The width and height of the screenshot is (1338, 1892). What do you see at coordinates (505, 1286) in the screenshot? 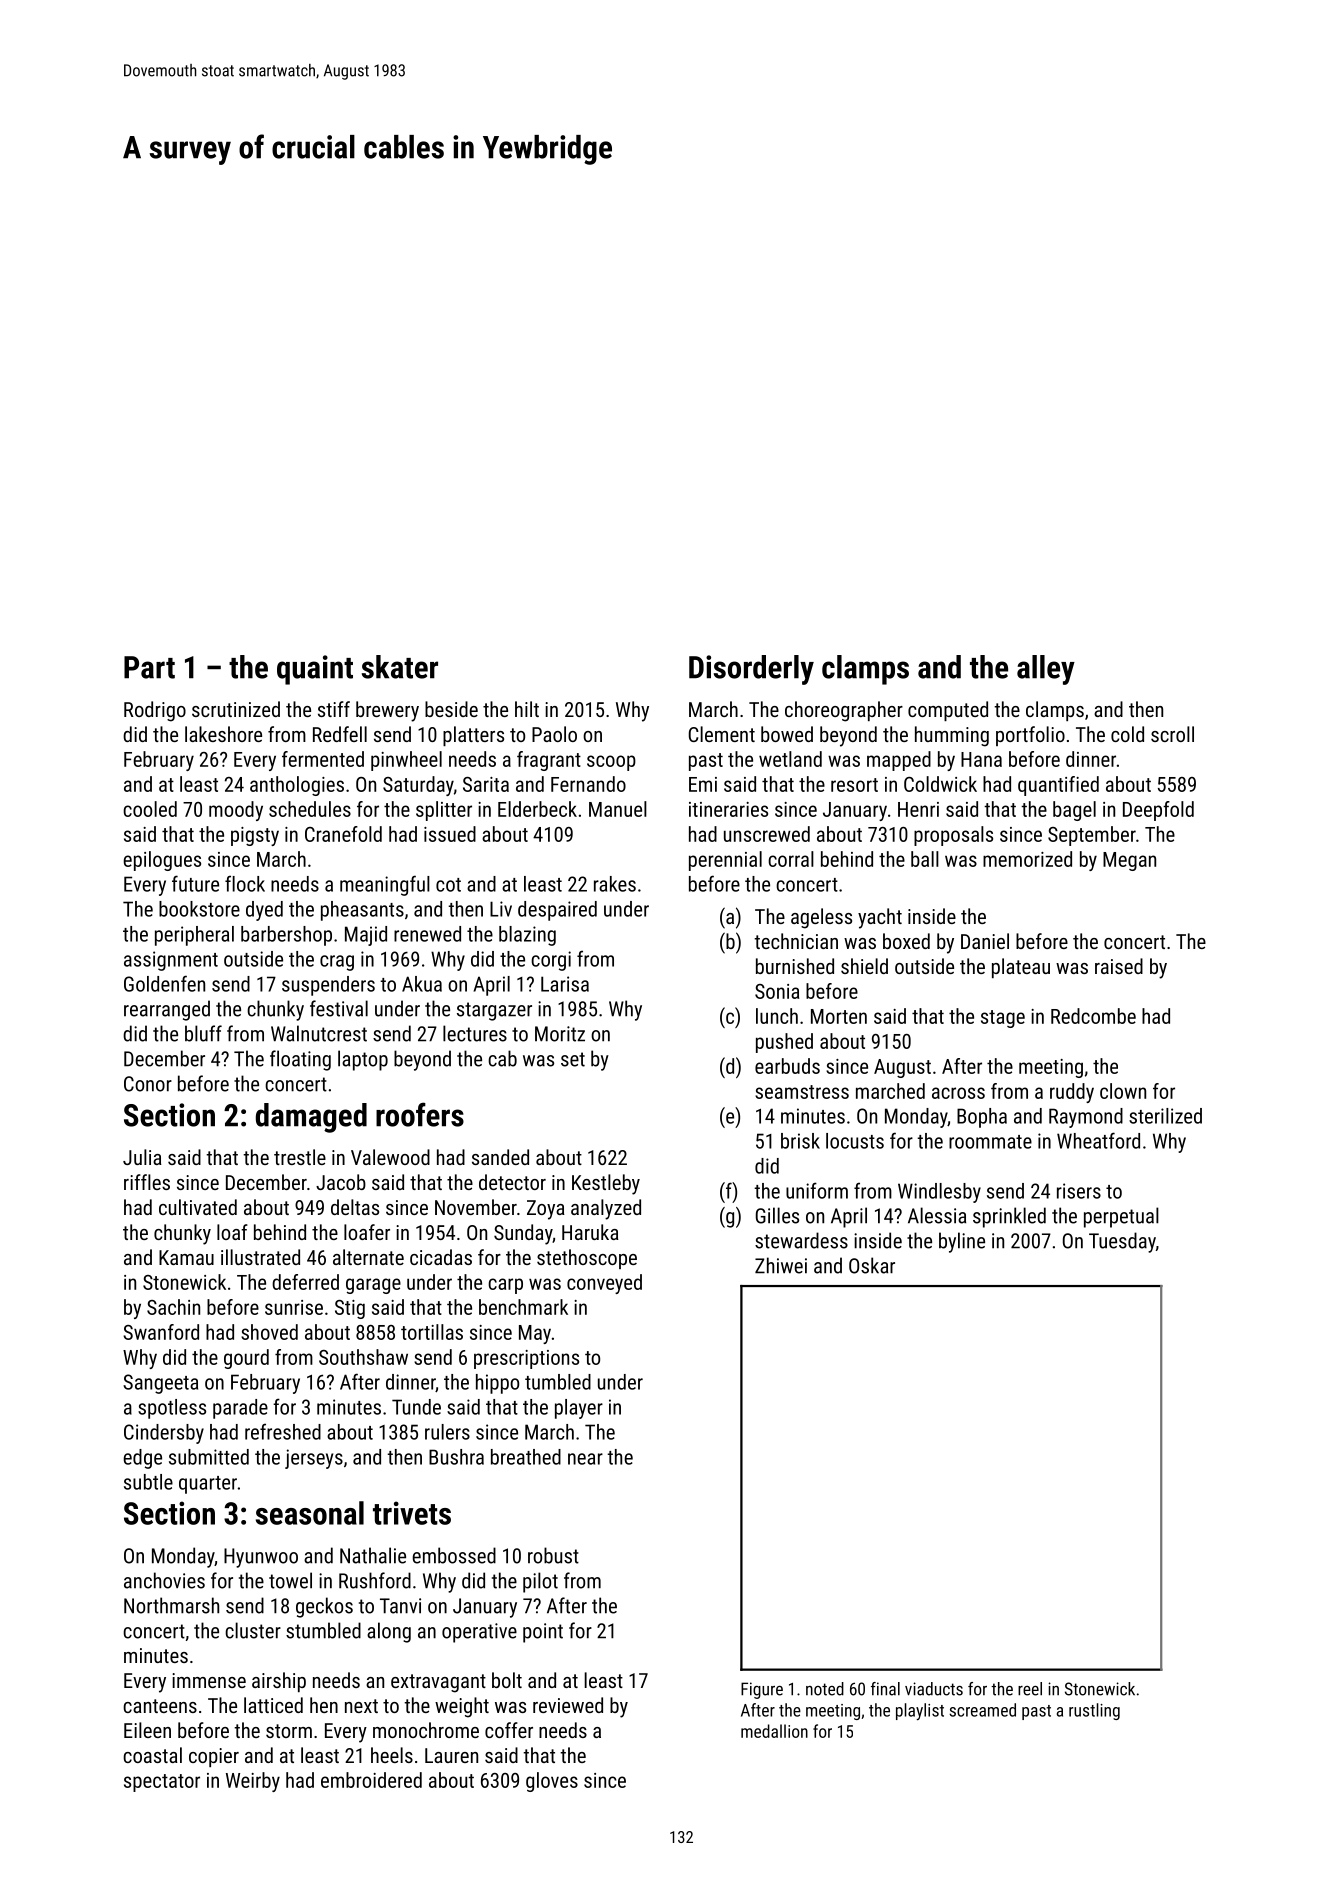
I see `carp` at bounding box center [505, 1286].
